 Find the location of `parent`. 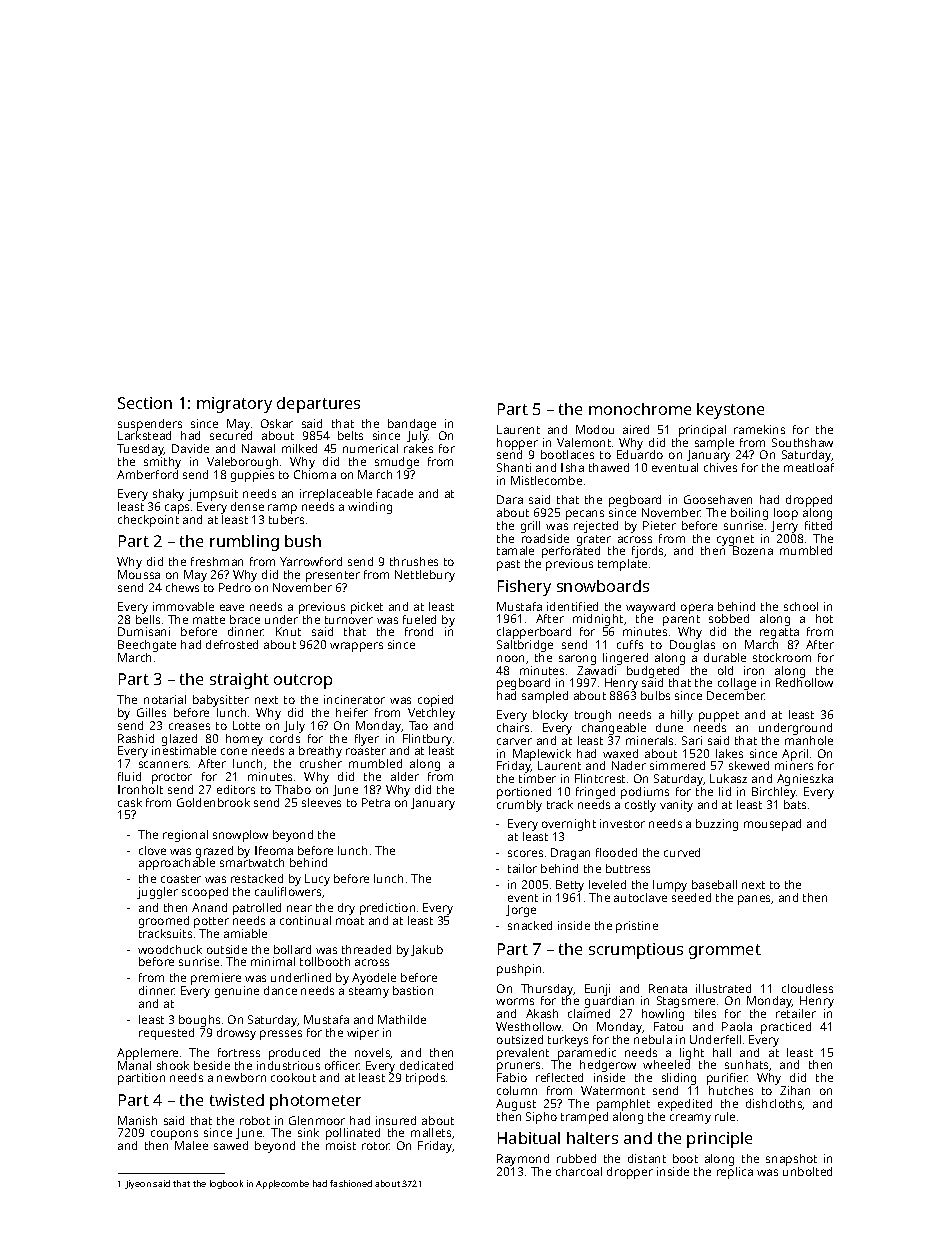

parent is located at coordinates (681, 620).
